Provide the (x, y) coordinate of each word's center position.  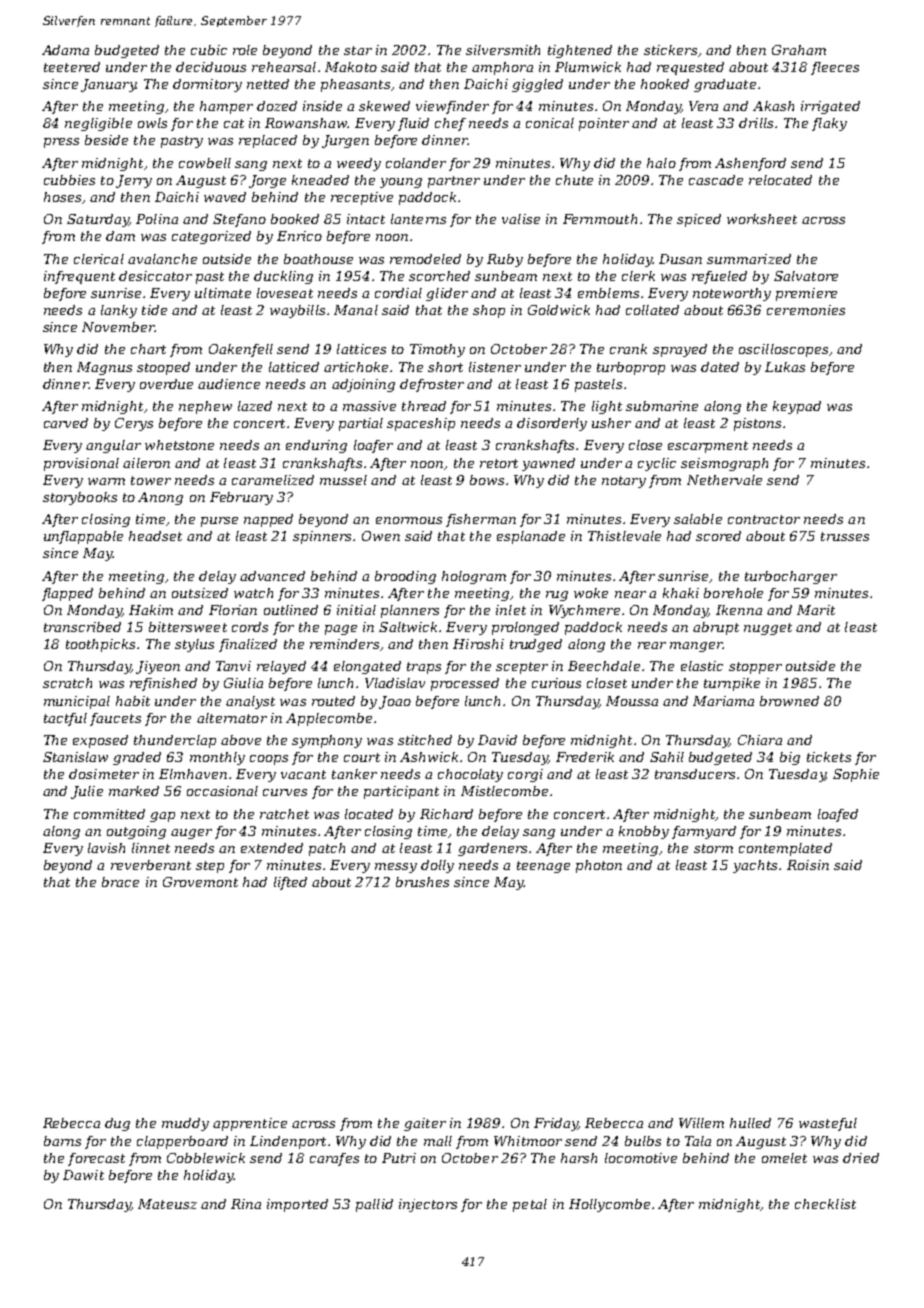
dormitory (207, 85)
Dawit (83, 1175)
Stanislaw (75, 757)
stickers (670, 50)
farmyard (704, 832)
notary (624, 482)
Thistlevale (624, 536)
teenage (543, 867)
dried (861, 1158)
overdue (166, 384)
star (358, 50)
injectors (428, 1205)
